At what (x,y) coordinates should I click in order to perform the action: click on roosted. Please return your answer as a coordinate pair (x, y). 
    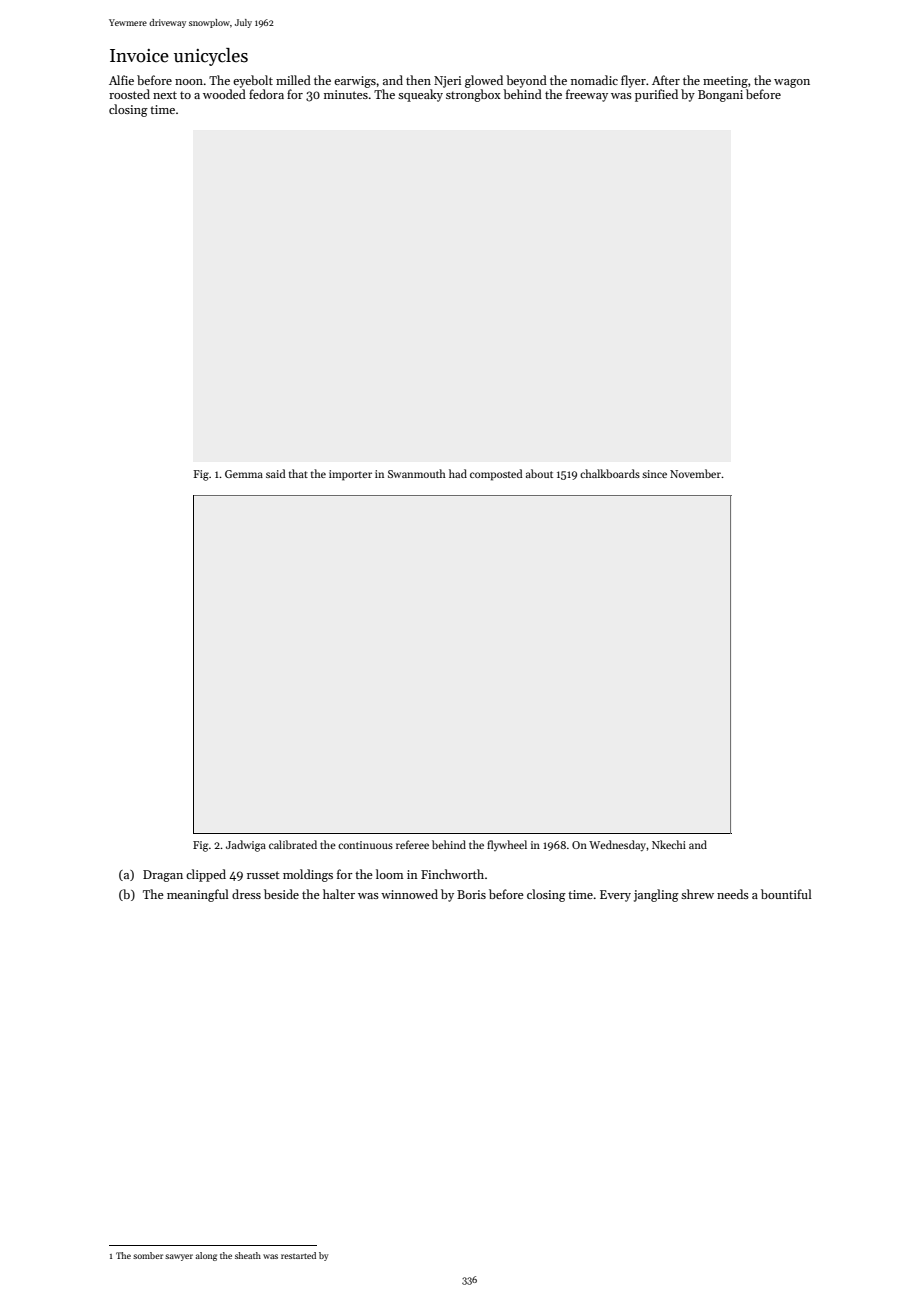
    Looking at the image, I should click on (129, 94).
